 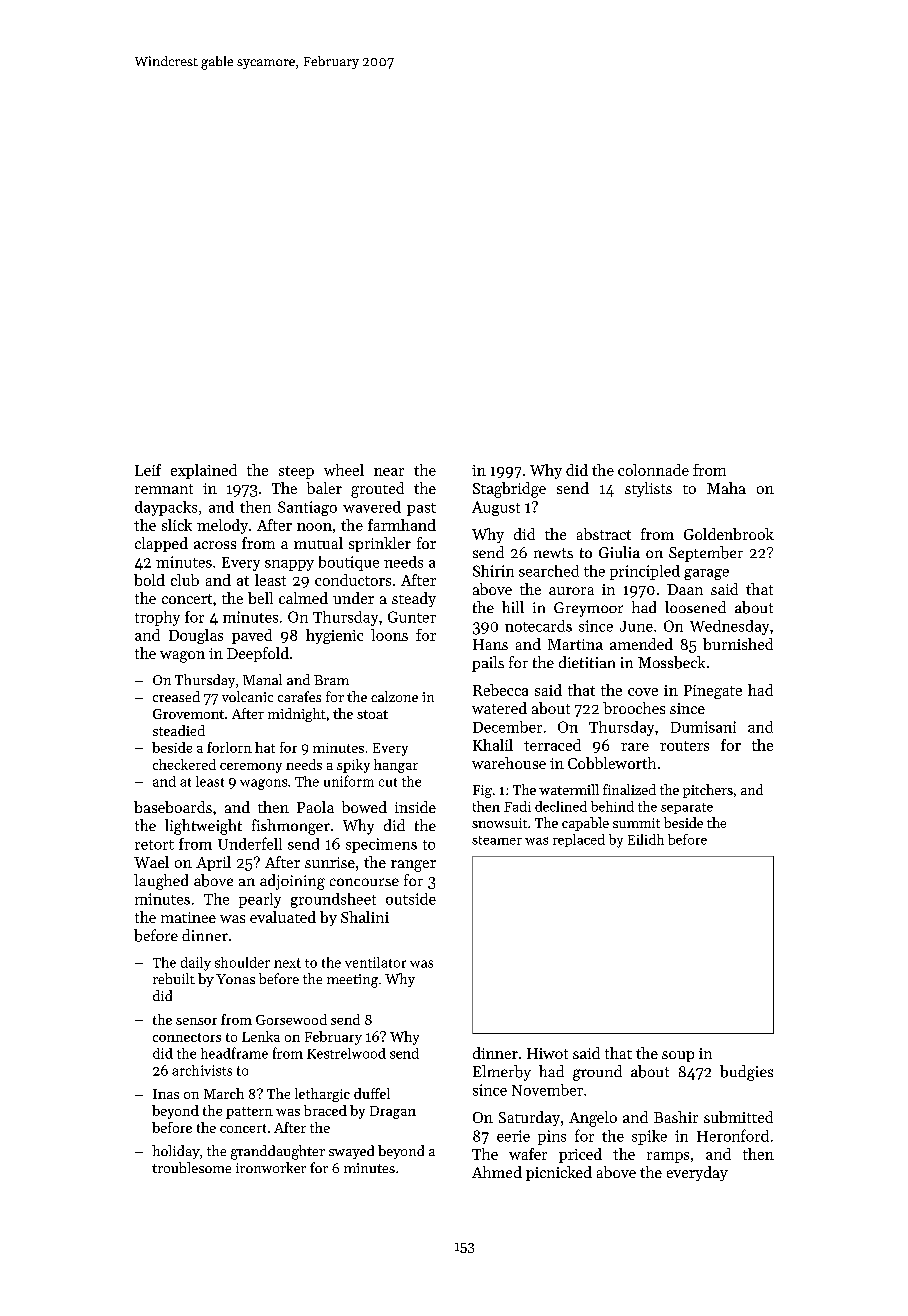 What do you see at coordinates (166, 1094) in the screenshot?
I see `Inas` at bounding box center [166, 1094].
